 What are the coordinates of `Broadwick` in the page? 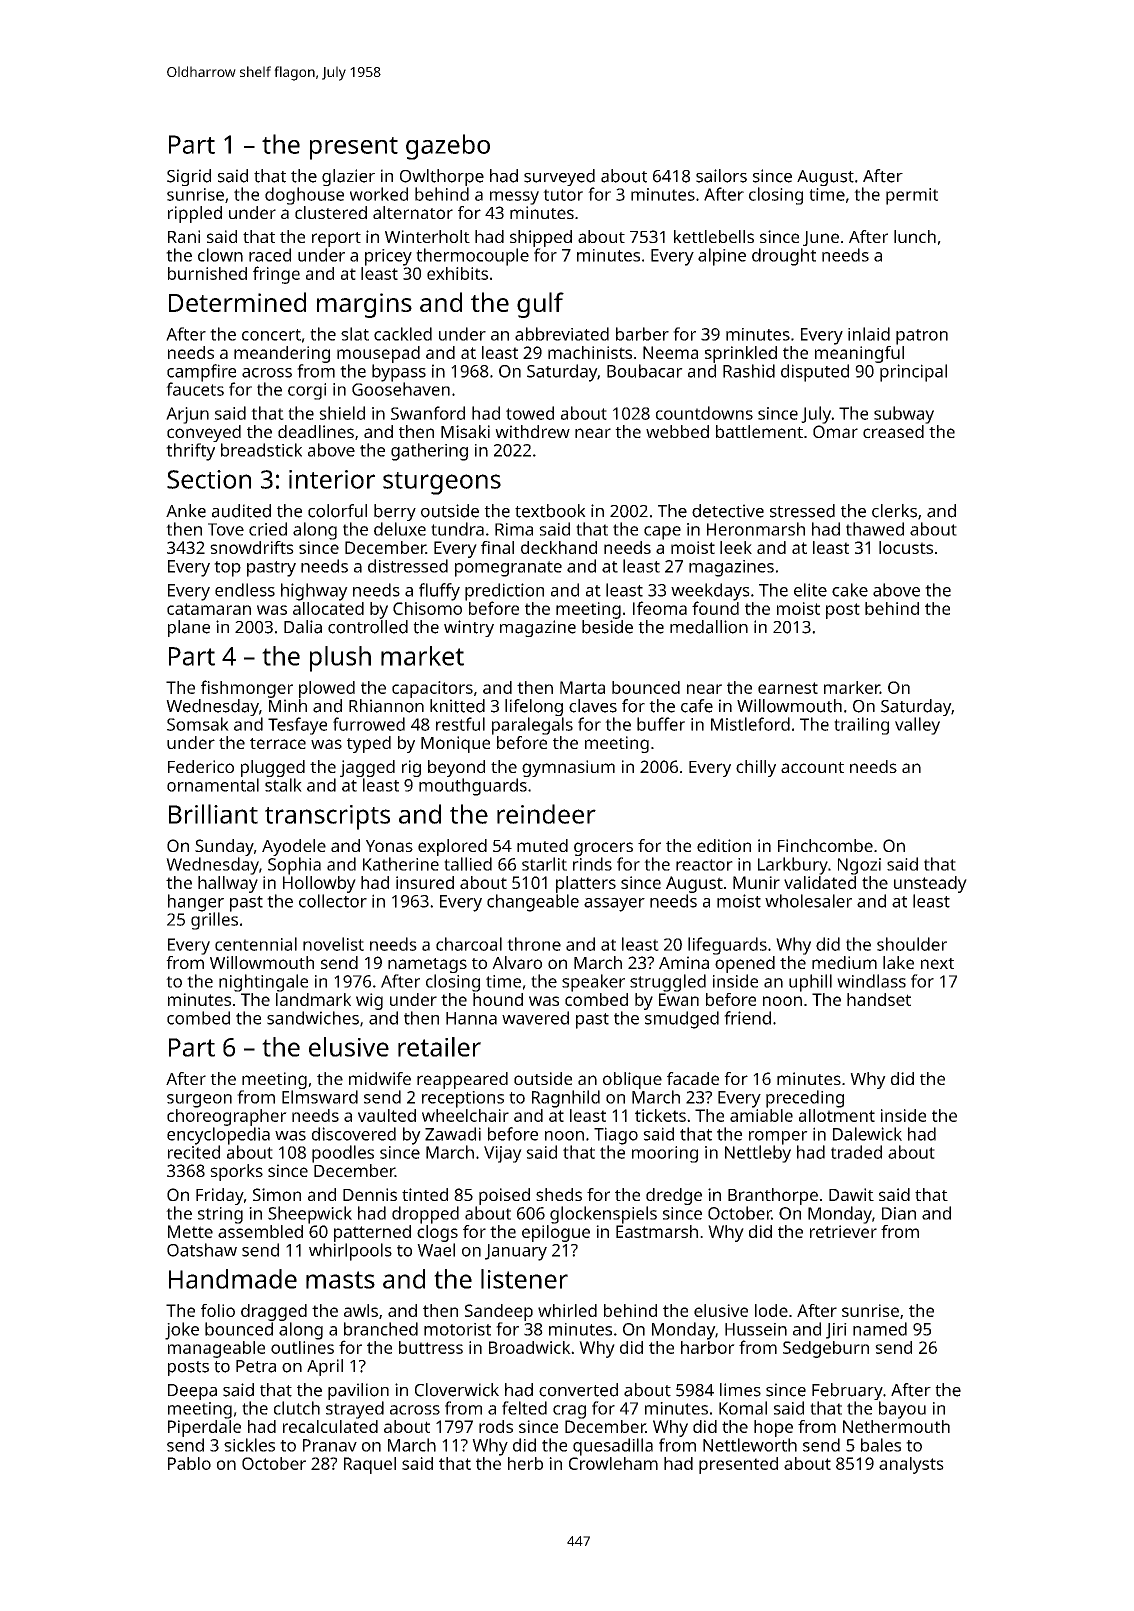 It's located at (530, 1347).
